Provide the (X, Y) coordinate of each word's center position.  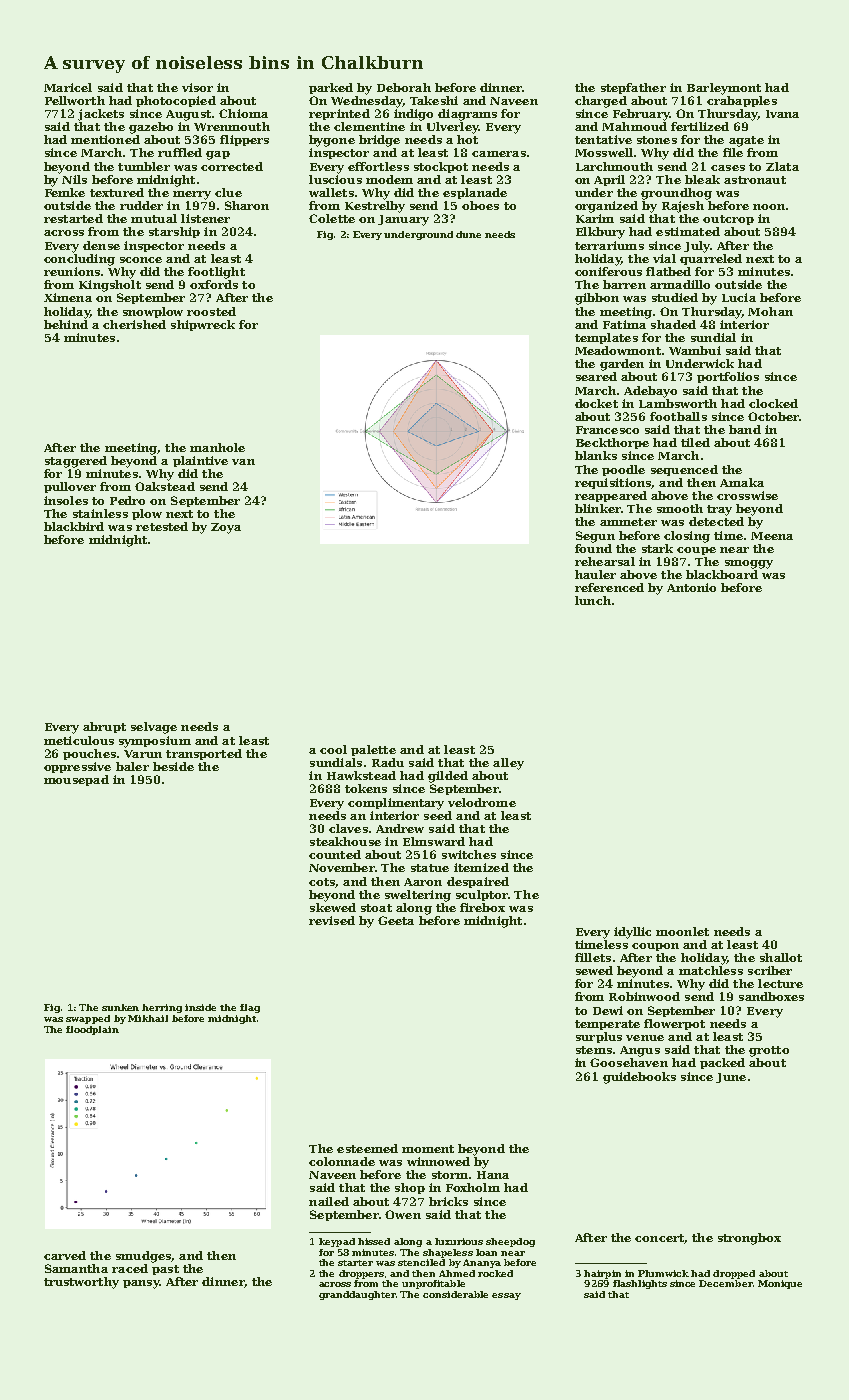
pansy (141, 1284)
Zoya (226, 528)
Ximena (68, 297)
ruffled (180, 152)
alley (508, 764)
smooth (680, 508)
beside (173, 766)
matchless (711, 970)
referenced (609, 587)
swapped (88, 1019)
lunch (593, 600)
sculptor (482, 895)
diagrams (467, 115)
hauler (595, 574)
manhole (217, 447)
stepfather (633, 88)
